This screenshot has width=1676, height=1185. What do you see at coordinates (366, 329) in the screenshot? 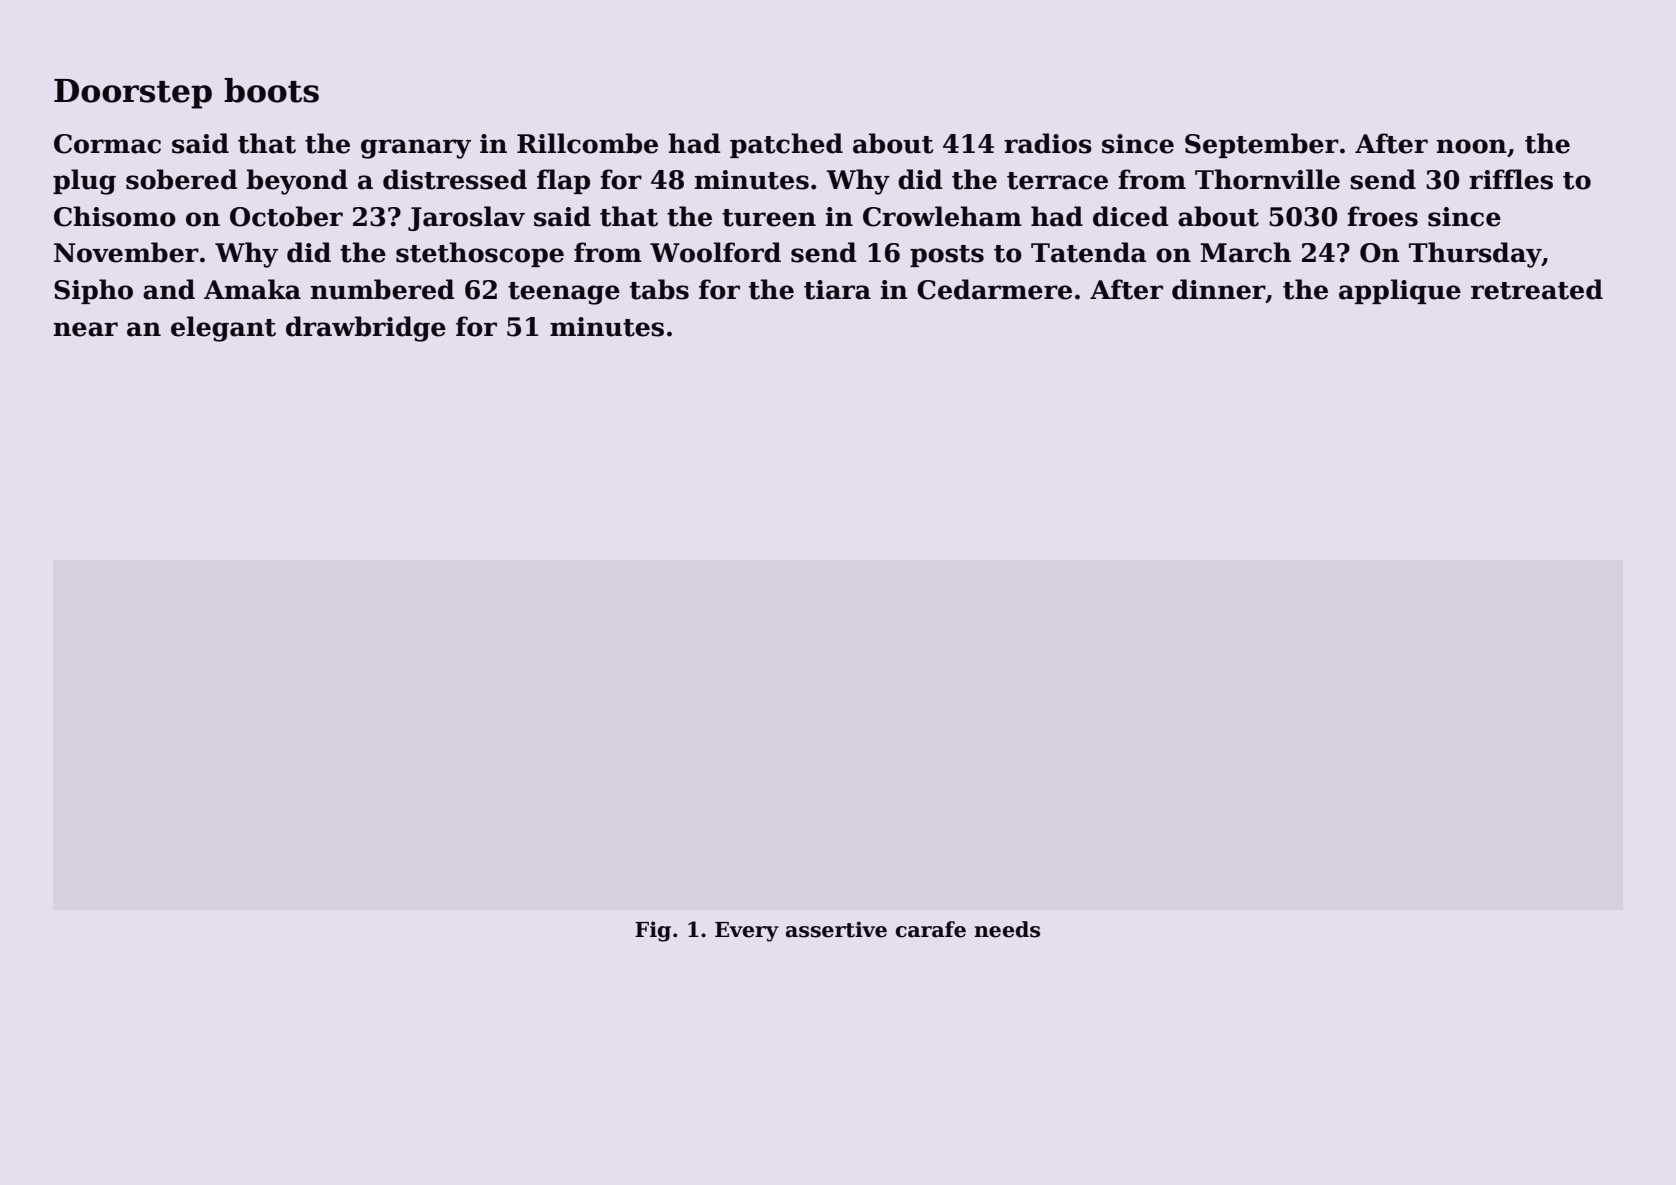
I see `drawbridge` at bounding box center [366, 329].
